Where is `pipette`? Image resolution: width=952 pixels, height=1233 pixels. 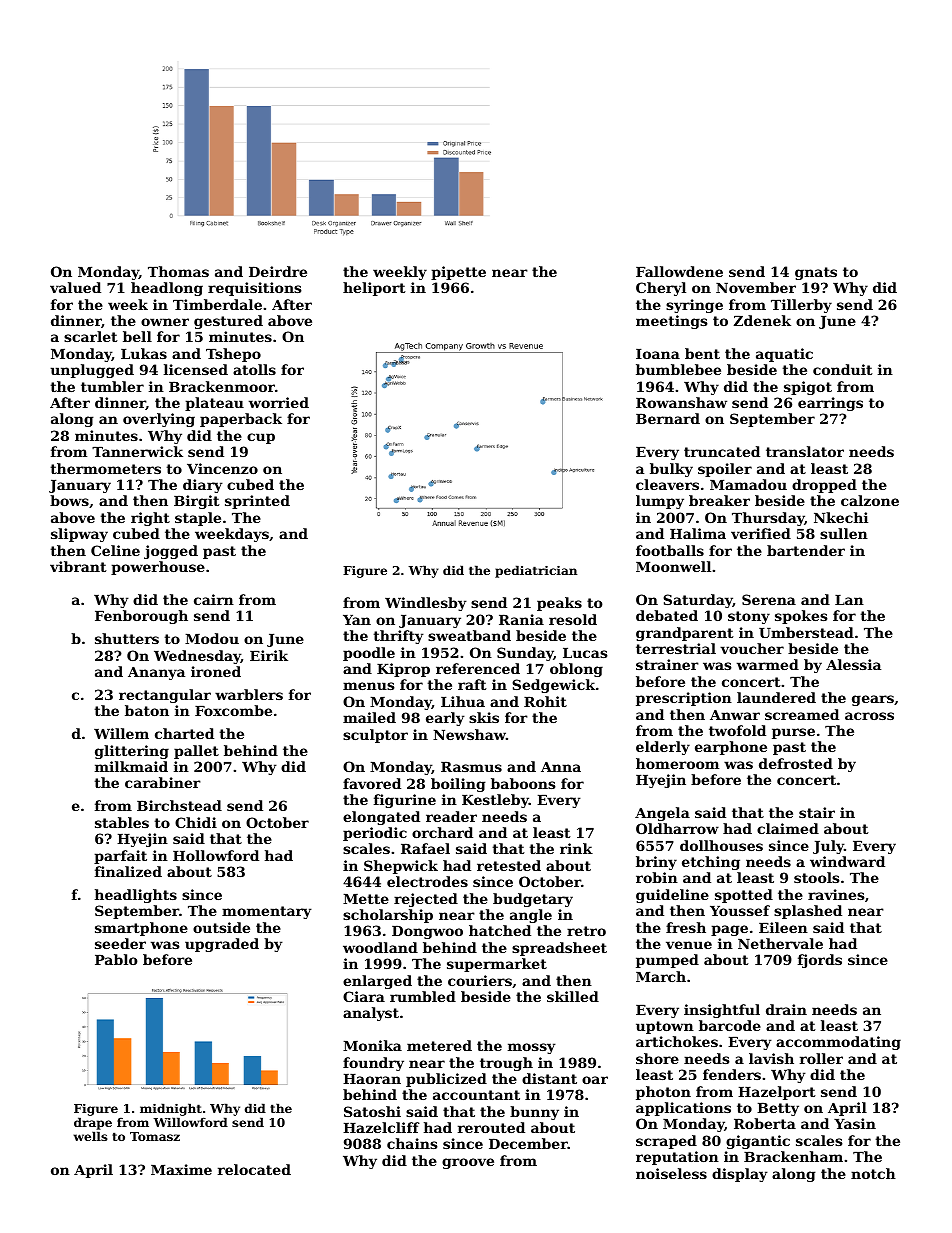 pipette is located at coordinates (458, 273).
